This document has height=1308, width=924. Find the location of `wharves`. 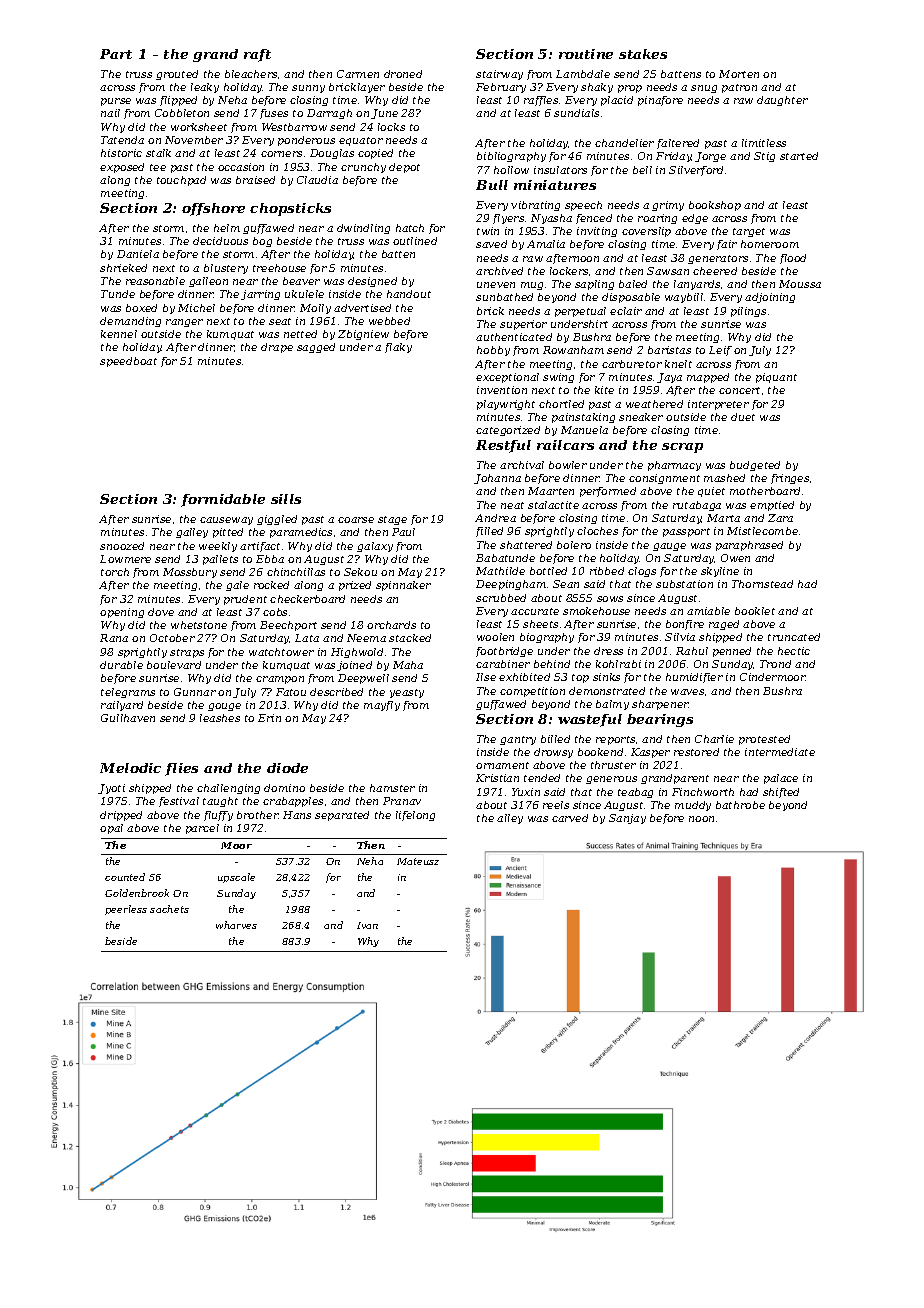

wharves is located at coordinates (236, 925).
